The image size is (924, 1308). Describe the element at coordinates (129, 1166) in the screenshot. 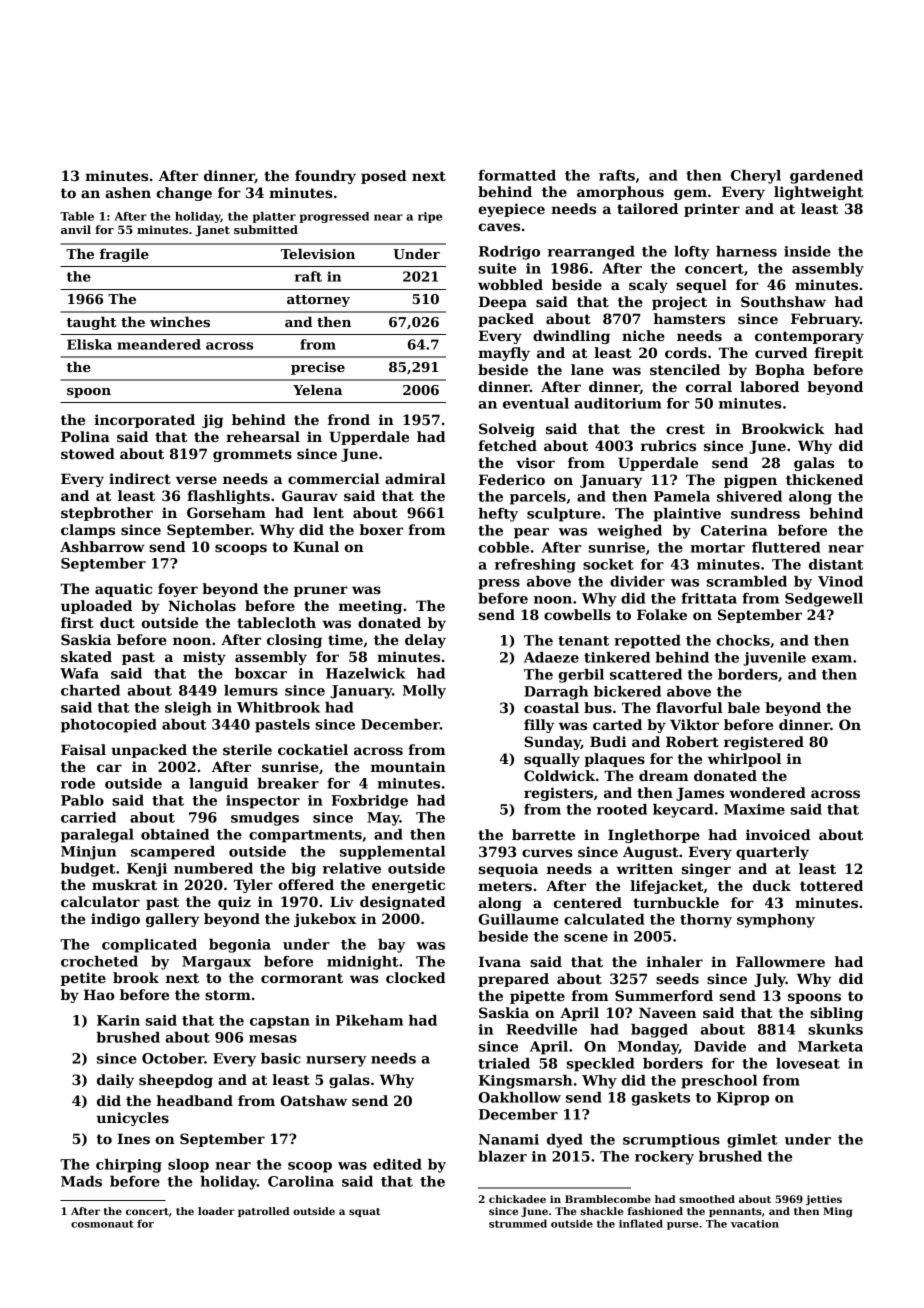

I see `chirping` at that location.
